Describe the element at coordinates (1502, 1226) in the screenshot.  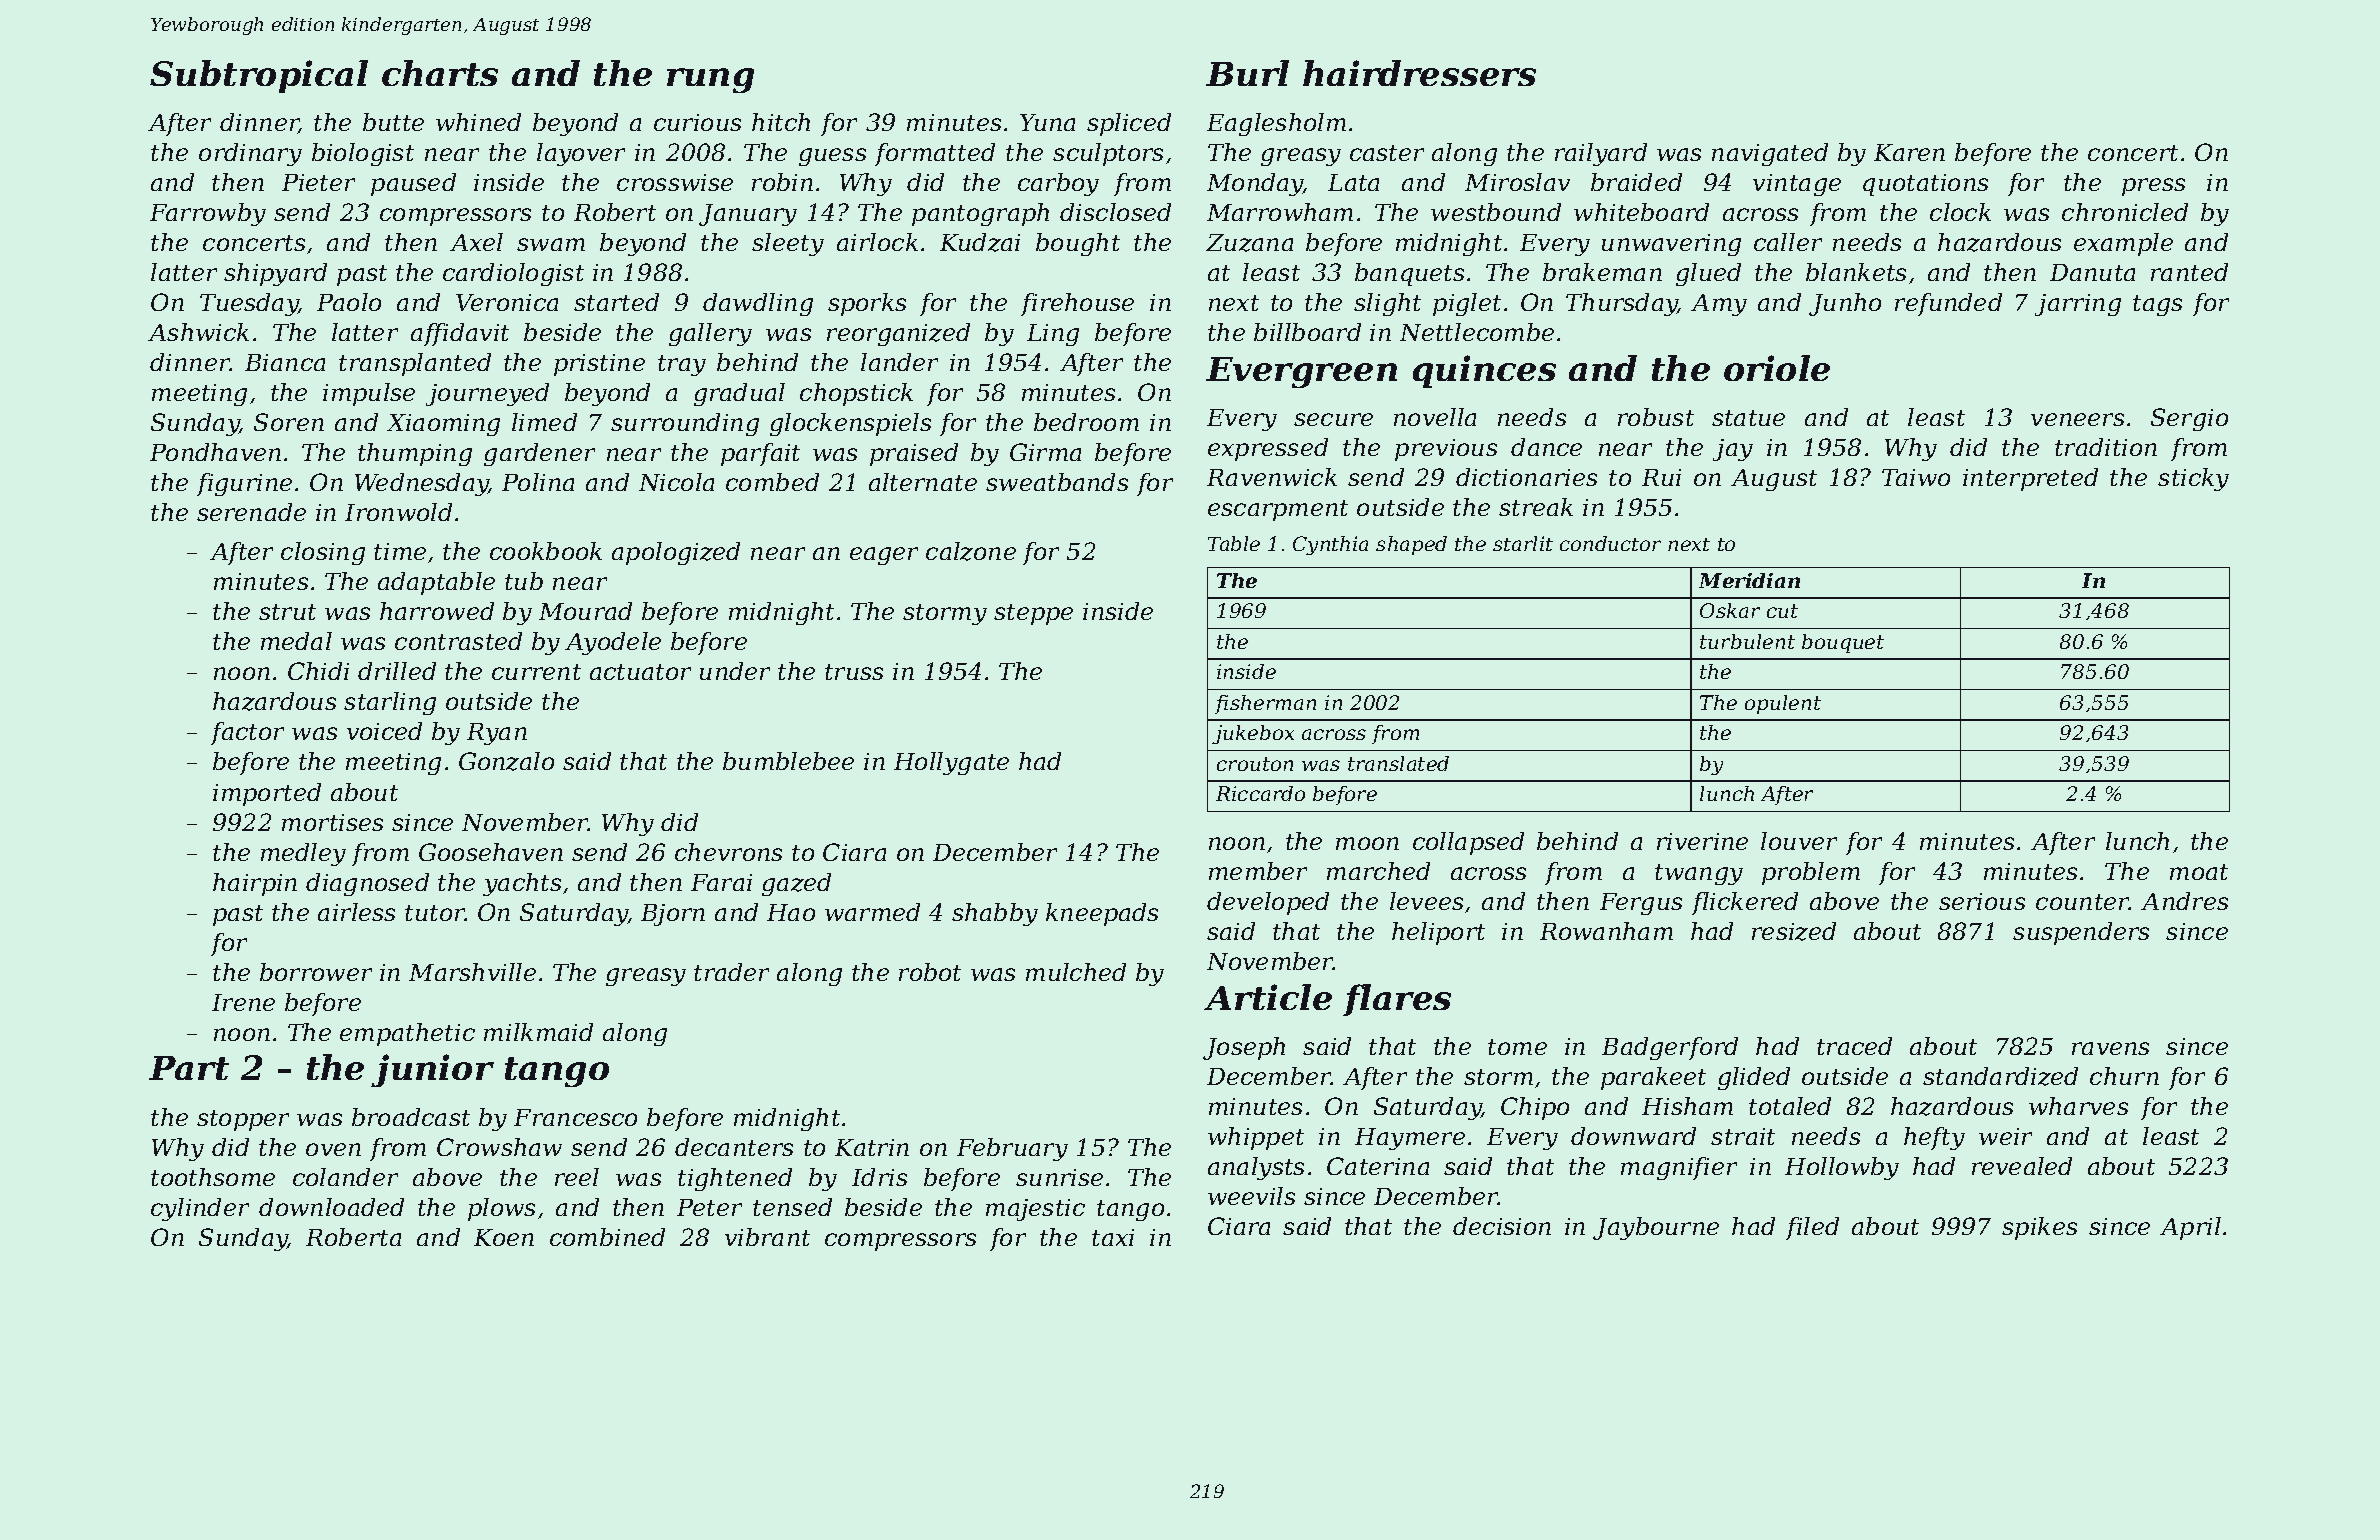
I see `decision` at that location.
